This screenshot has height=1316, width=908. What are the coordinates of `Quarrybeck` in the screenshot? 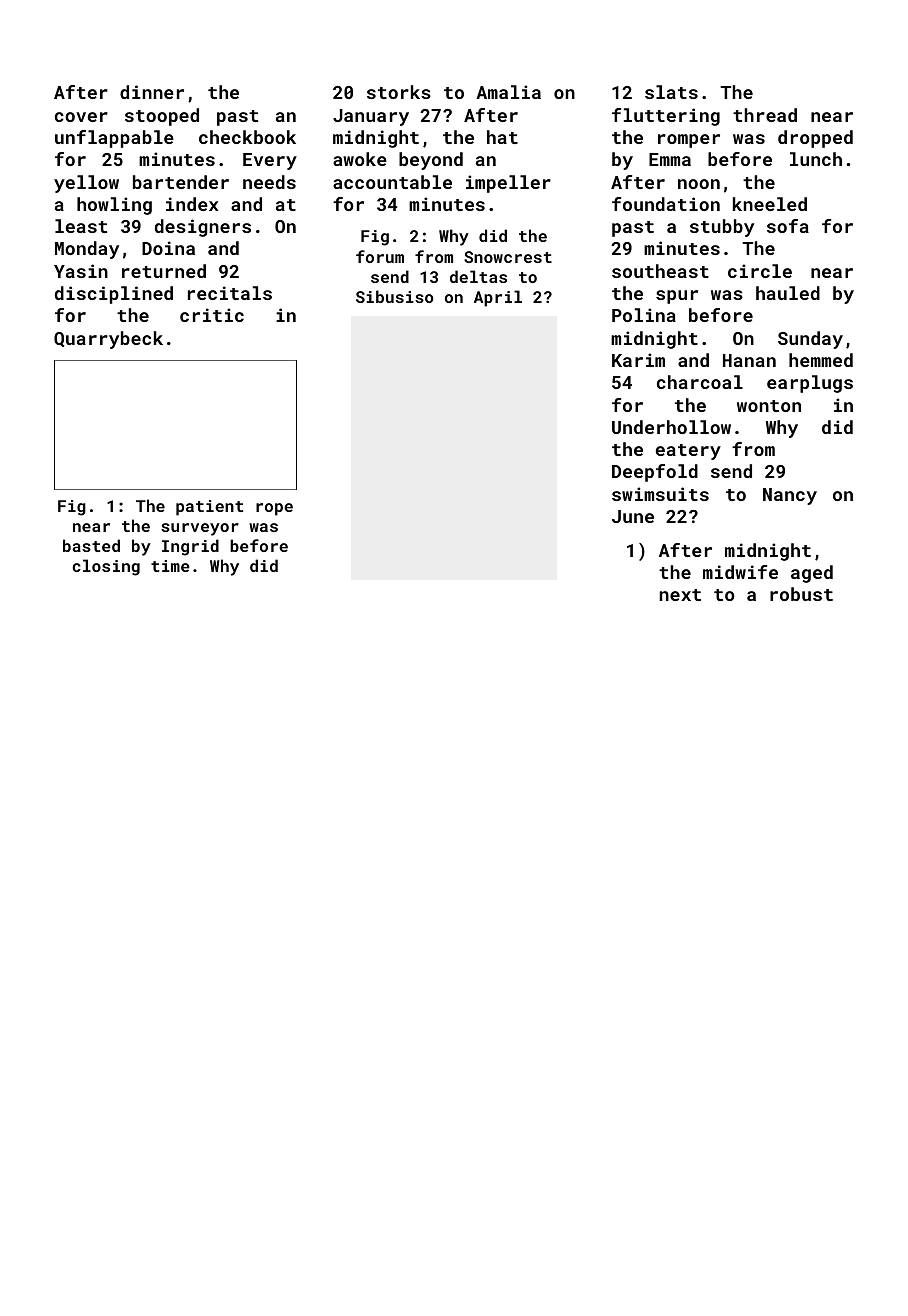 It's located at (108, 340).
